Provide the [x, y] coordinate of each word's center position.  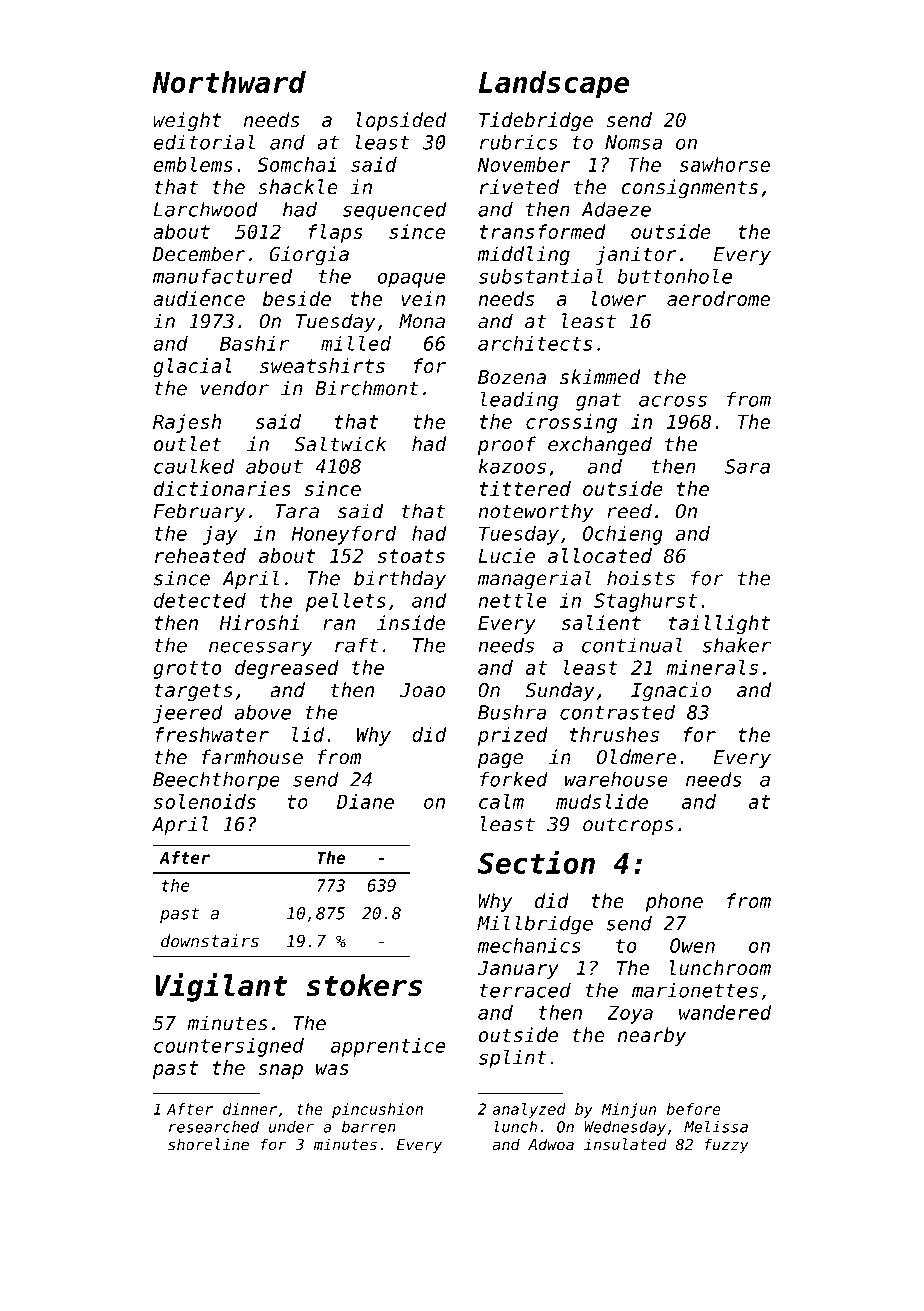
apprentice [388, 1047]
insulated [625, 1144]
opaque [411, 280]
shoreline [208, 1144]
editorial [204, 142]
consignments [690, 188]
